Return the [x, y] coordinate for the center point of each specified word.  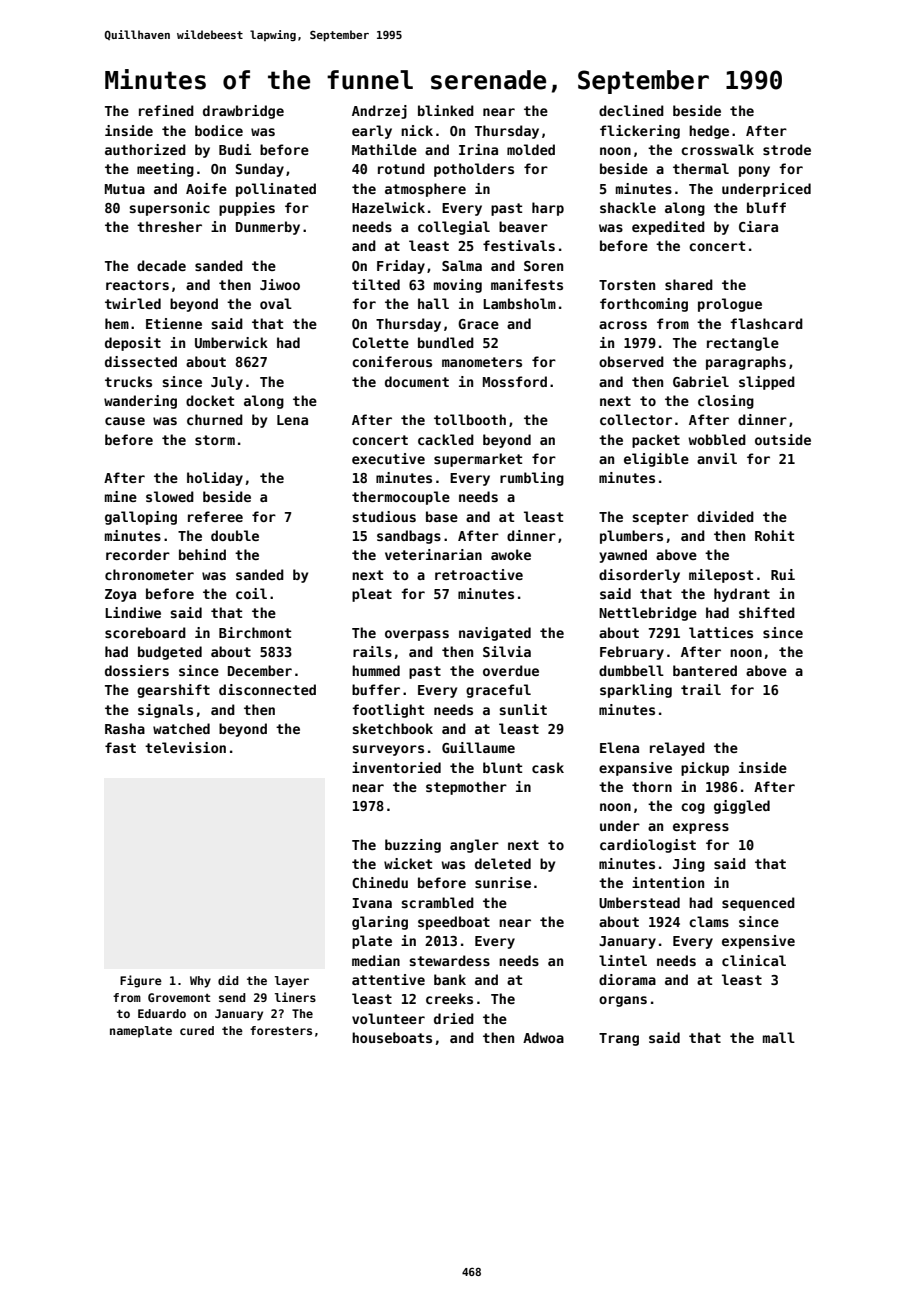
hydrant [742, 595]
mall [779, 1037]
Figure [141, 981]
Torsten [627, 285]
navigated [495, 634]
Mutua [125, 189]
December [260, 670]
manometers [482, 362]
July [227, 383]
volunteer [388, 1018]
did [228, 980]
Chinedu [380, 882]
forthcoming [644, 305]
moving [458, 286]
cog [693, 808]
